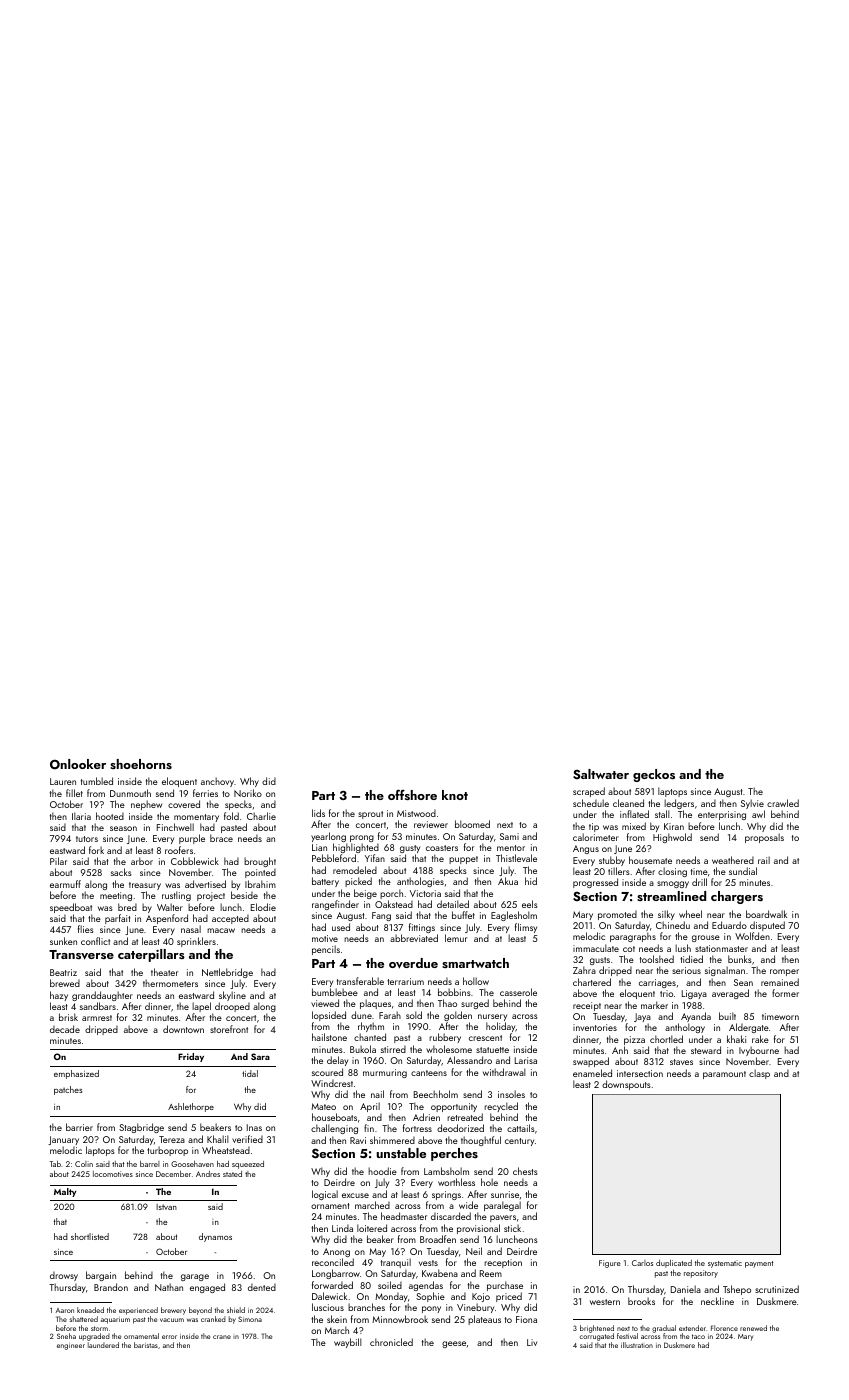  What do you see at coordinates (525, 1171) in the document?
I see `chests` at bounding box center [525, 1171].
